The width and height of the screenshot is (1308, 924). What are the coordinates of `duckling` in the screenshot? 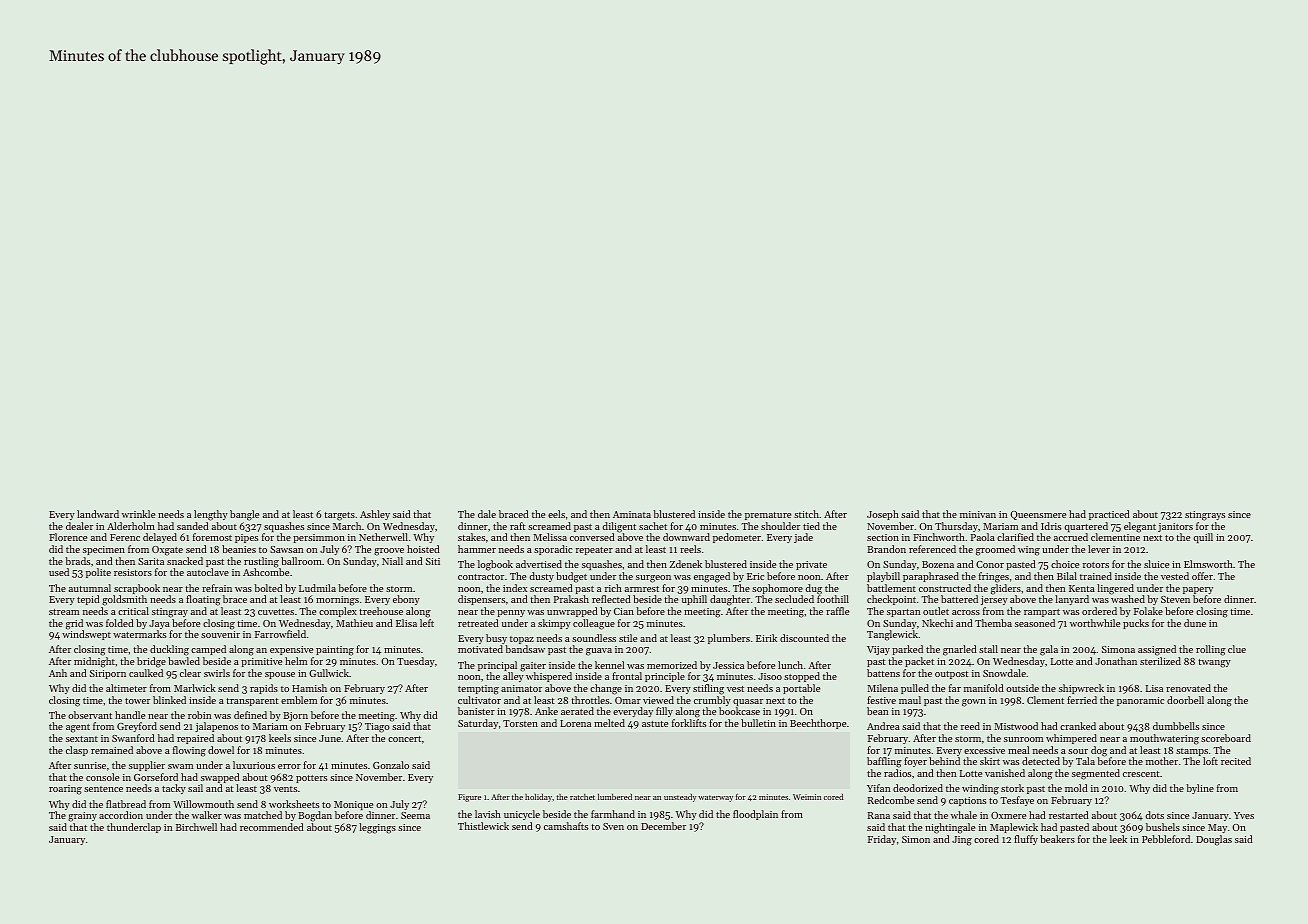 It's located at (169, 650).
